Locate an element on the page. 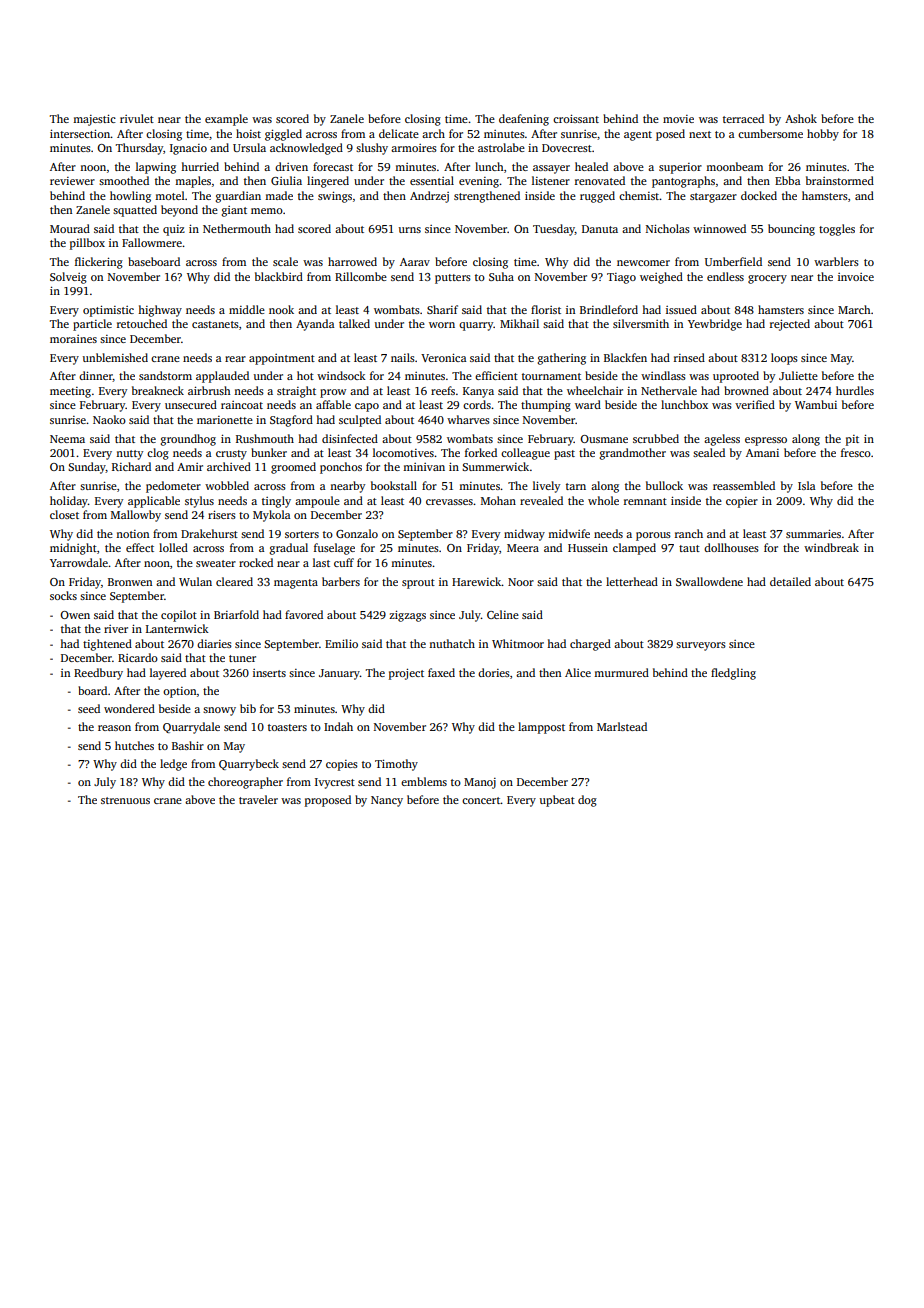  hutches is located at coordinates (134, 745).
